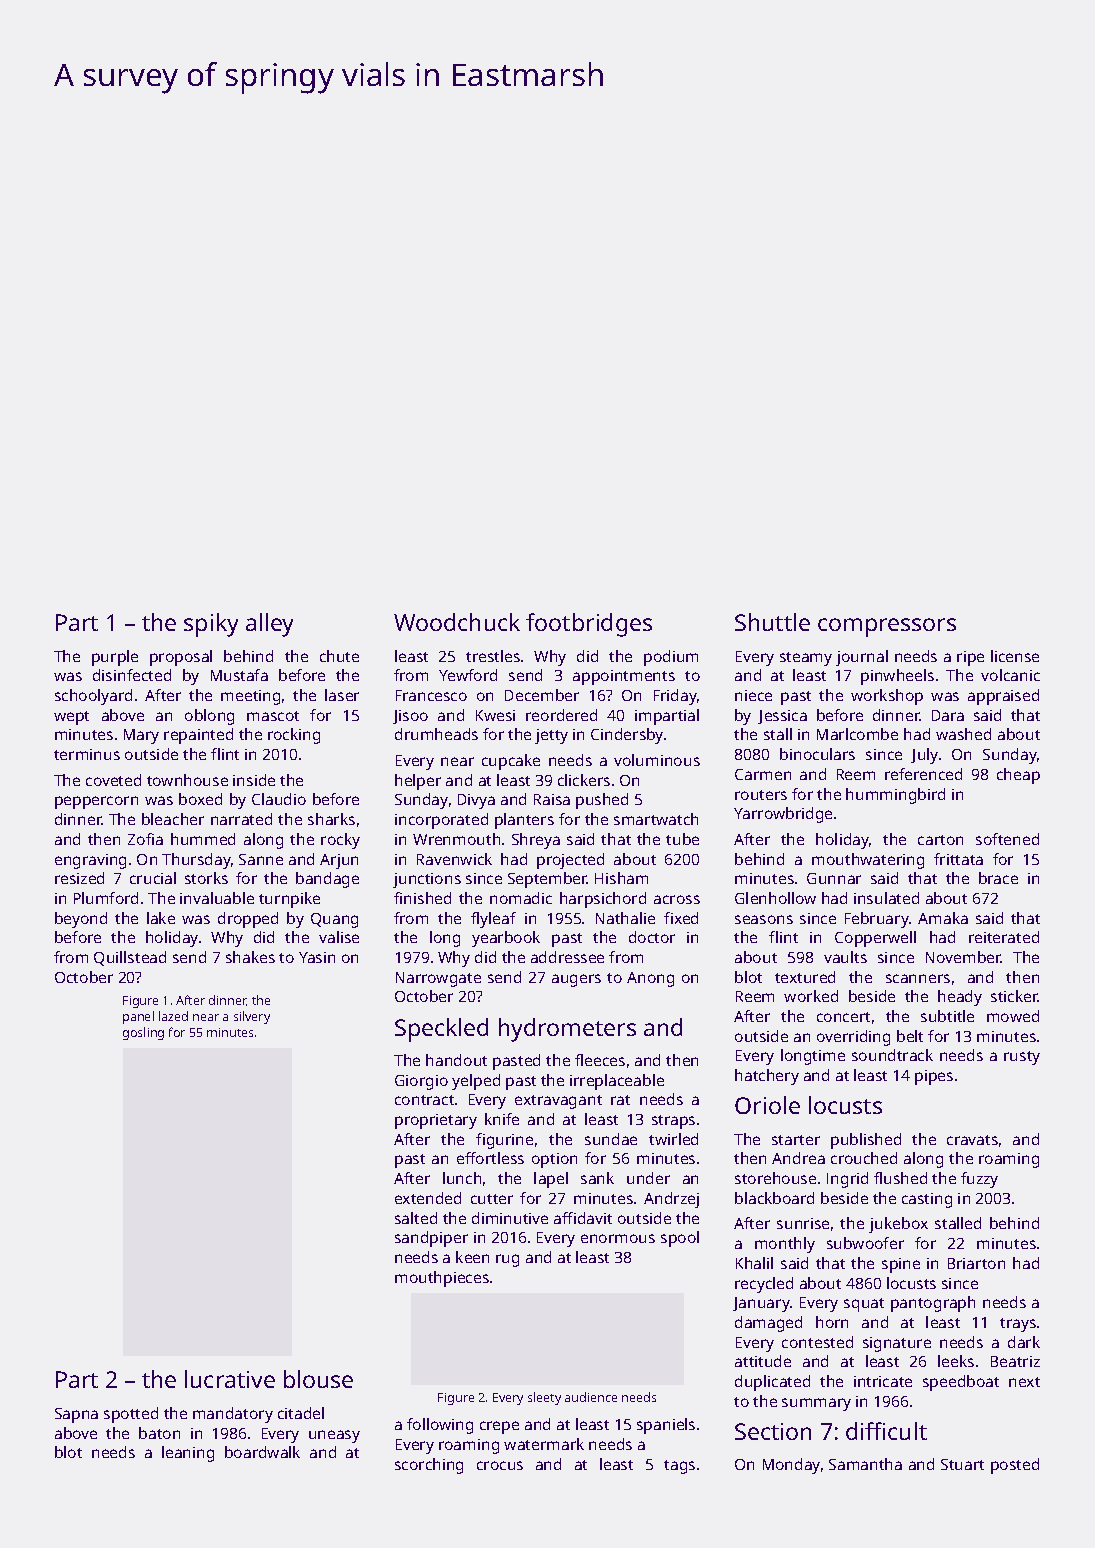 This screenshot has height=1548, width=1095. I want to click on January, so click(761, 1304).
